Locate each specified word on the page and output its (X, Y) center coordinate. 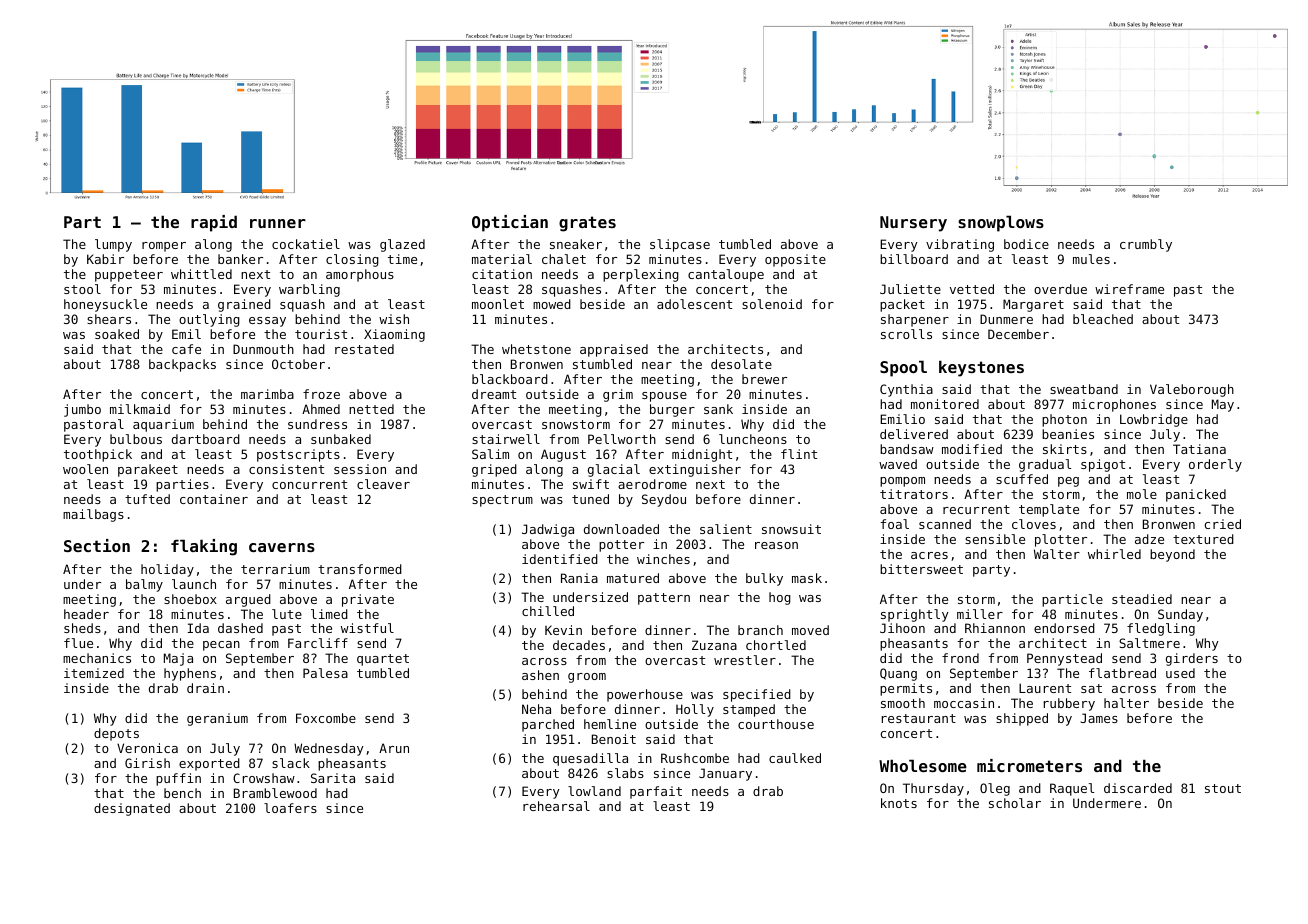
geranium (217, 719)
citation (502, 274)
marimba (267, 394)
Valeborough (1192, 390)
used (1180, 673)
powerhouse (645, 695)
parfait (656, 792)
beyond (1172, 555)
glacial (614, 470)
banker (240, 259)
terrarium (275, 569)
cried (1223, 524)
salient (726, 529)
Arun (394, 748)
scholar (1015, 803)
